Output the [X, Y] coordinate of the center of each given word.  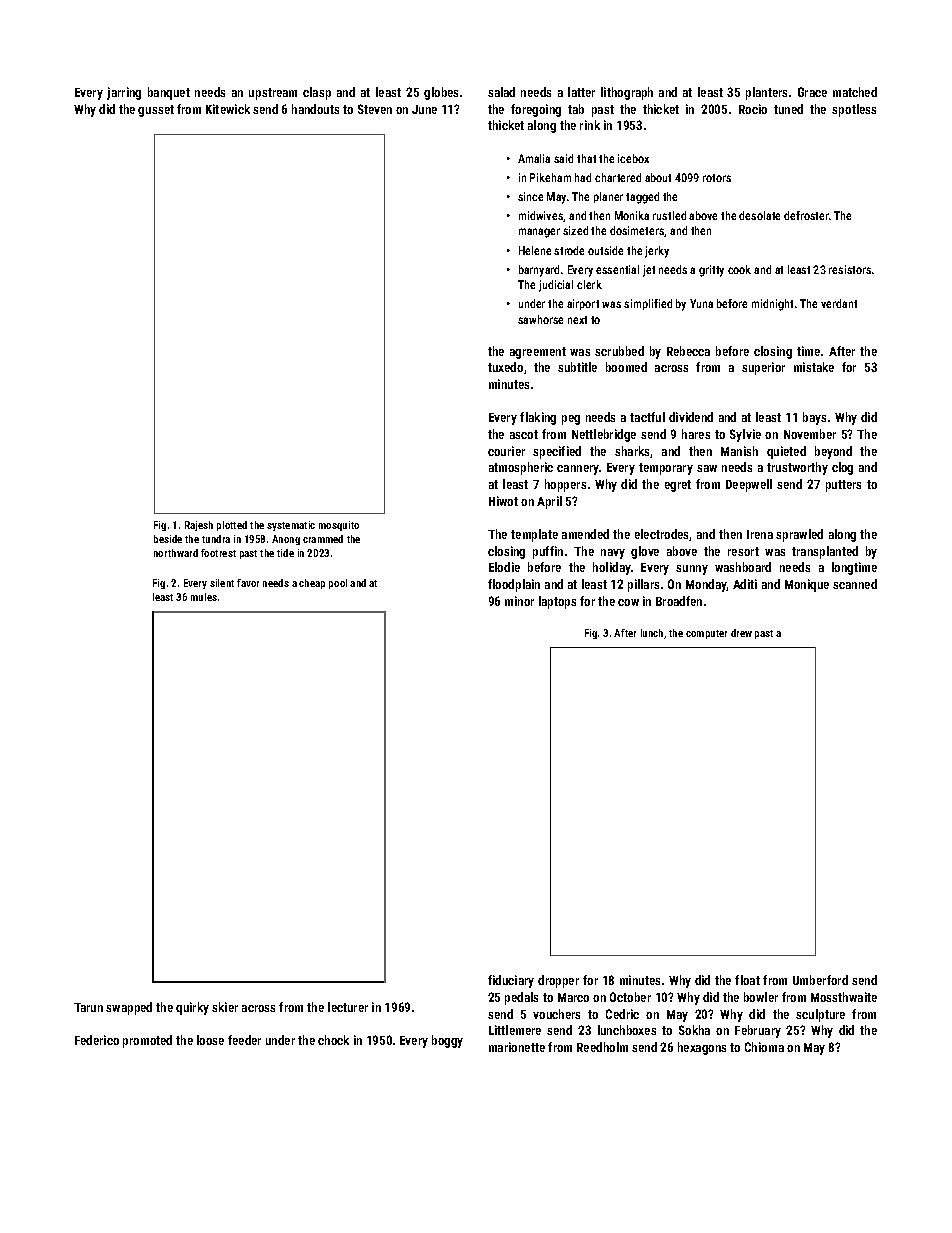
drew [741, 633]
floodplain [514, 585]
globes [441, 93]
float [747, 980]
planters [766, 93]
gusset [156, 111]
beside [168, 539]
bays [814, 418]
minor [519, 601]
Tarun [88, 1007]
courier [506, 451]
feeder [244, 1040]
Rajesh [199, 526]
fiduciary [511, 981]
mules [204, 597]
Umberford [820, 980]
